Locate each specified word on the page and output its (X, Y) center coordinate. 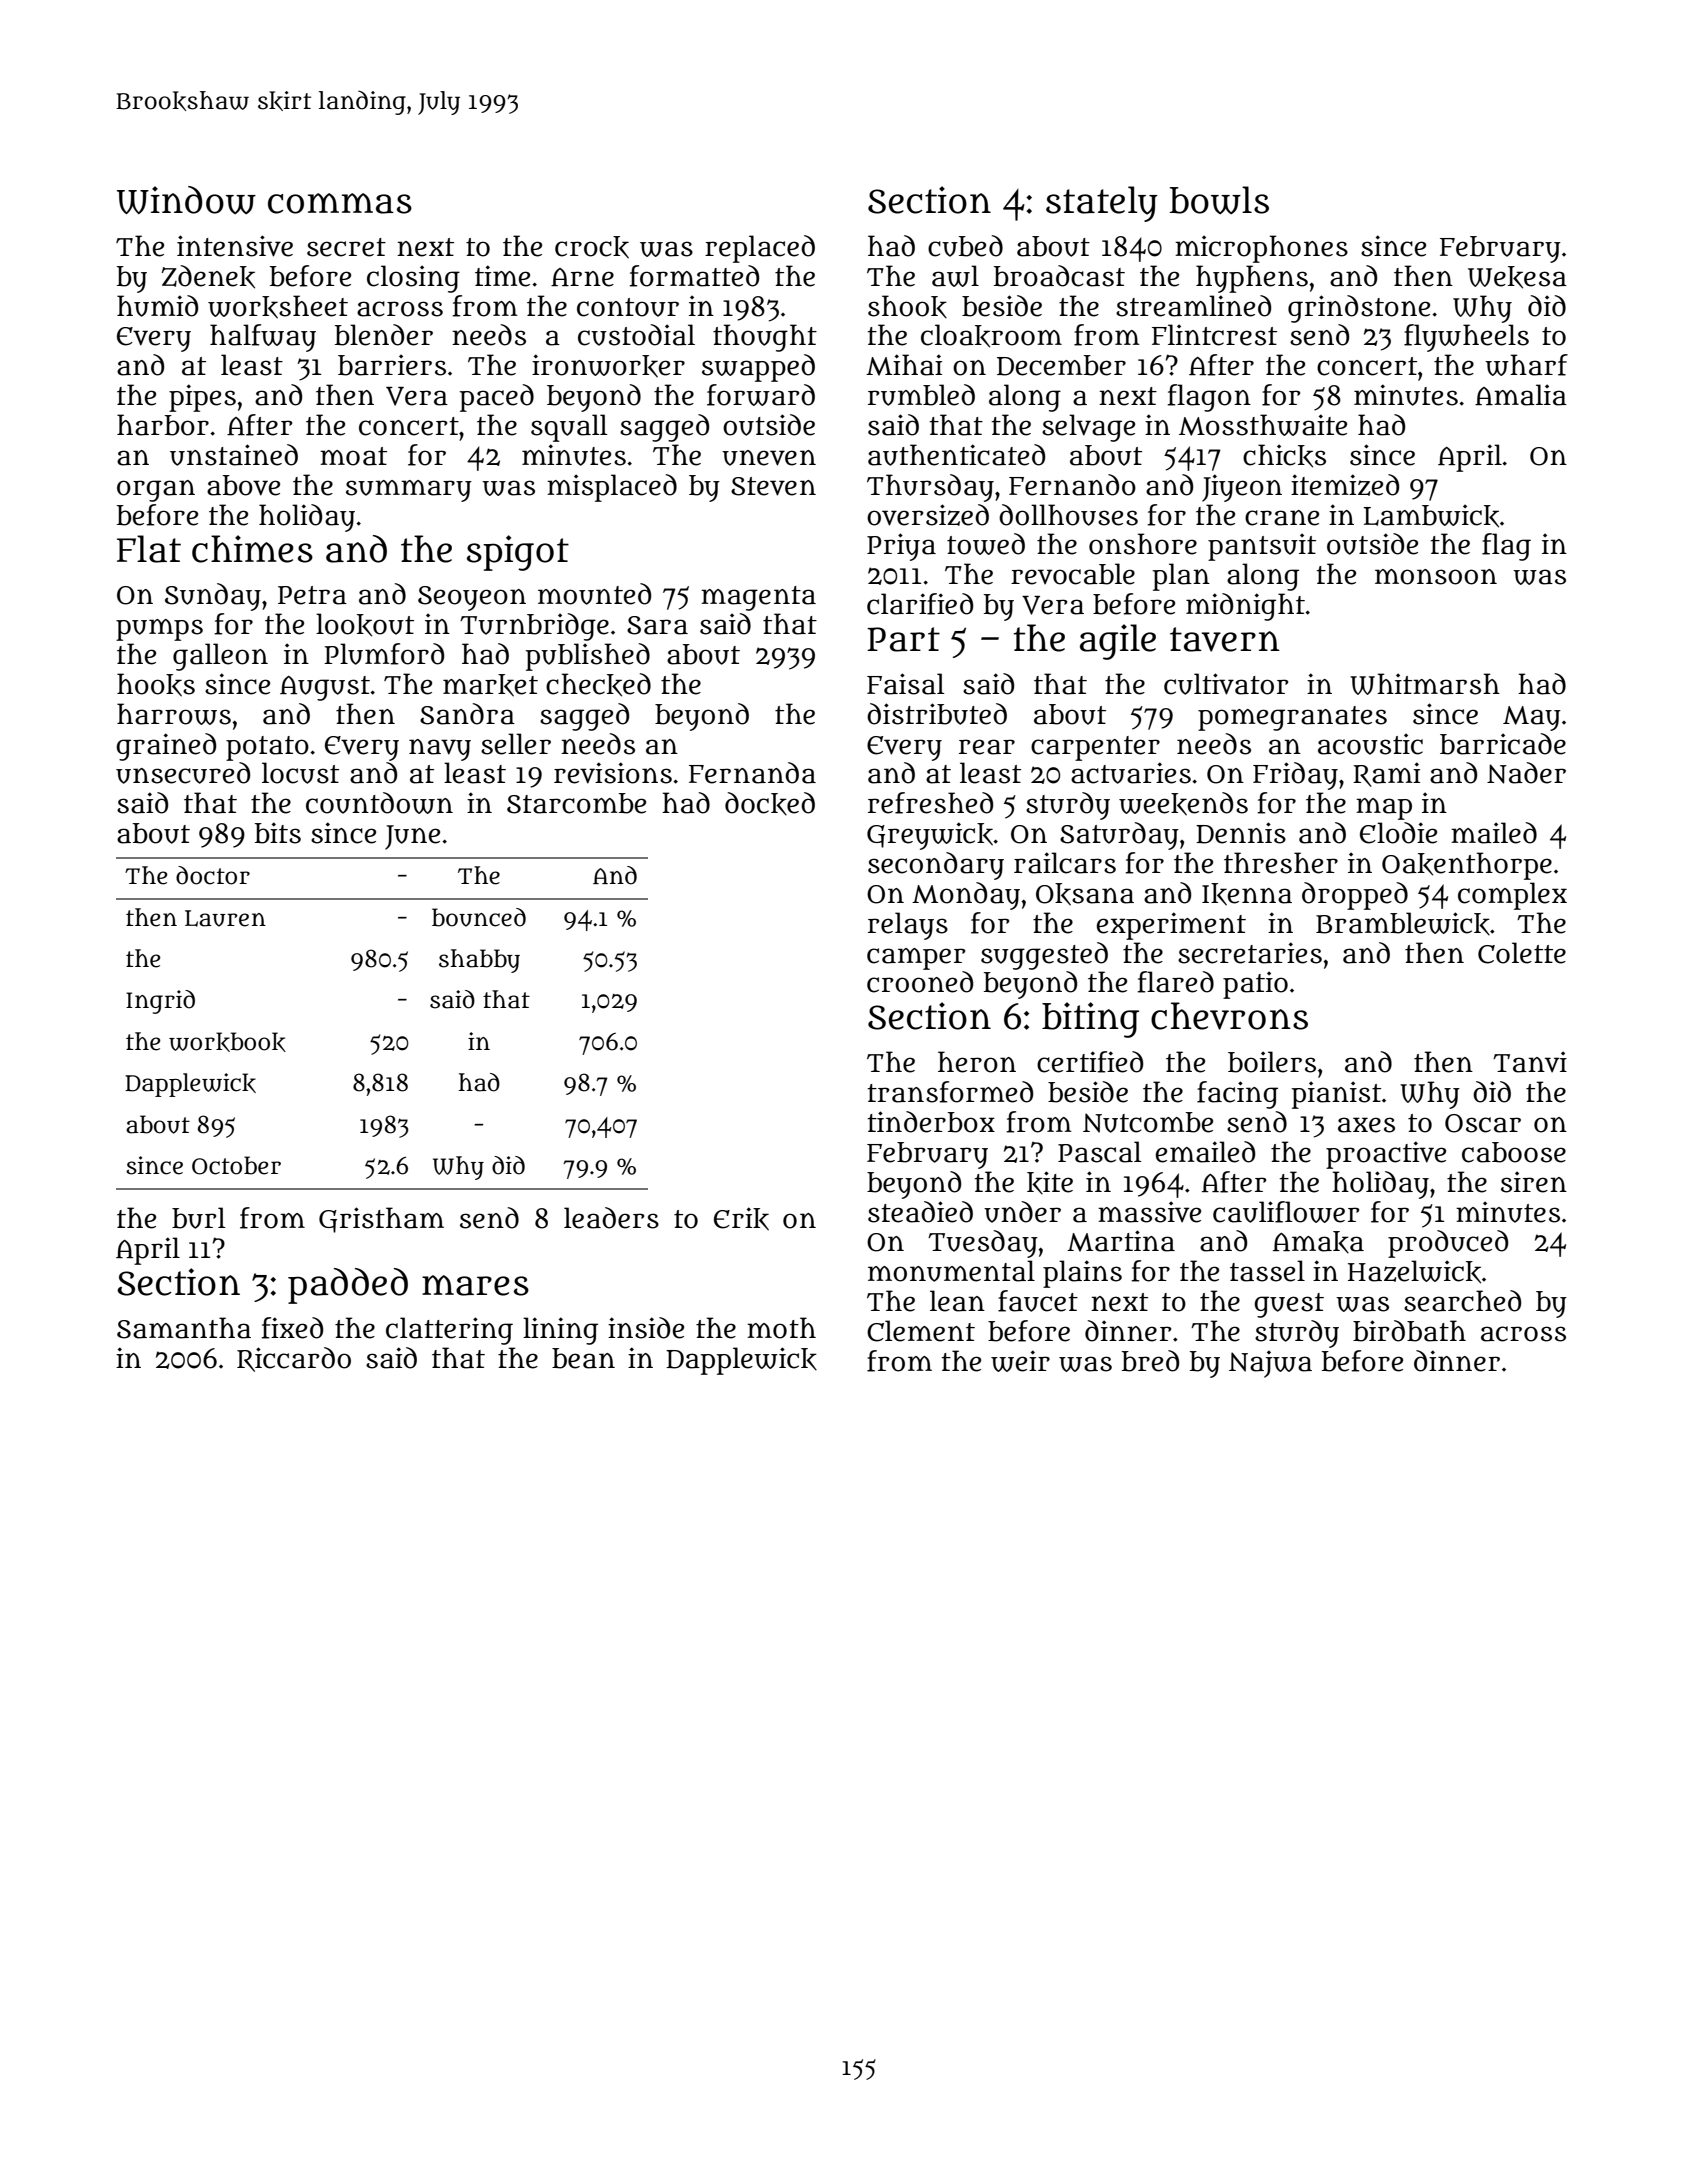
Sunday (213, 597)
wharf (1526, 365)
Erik (741, 1219)
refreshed (930, 803)
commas (340, 203)
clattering (449, 1331)
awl (955, 276)
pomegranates (1292, 718)
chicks (1284, 456)
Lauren (225, 918)
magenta (758, 598)
